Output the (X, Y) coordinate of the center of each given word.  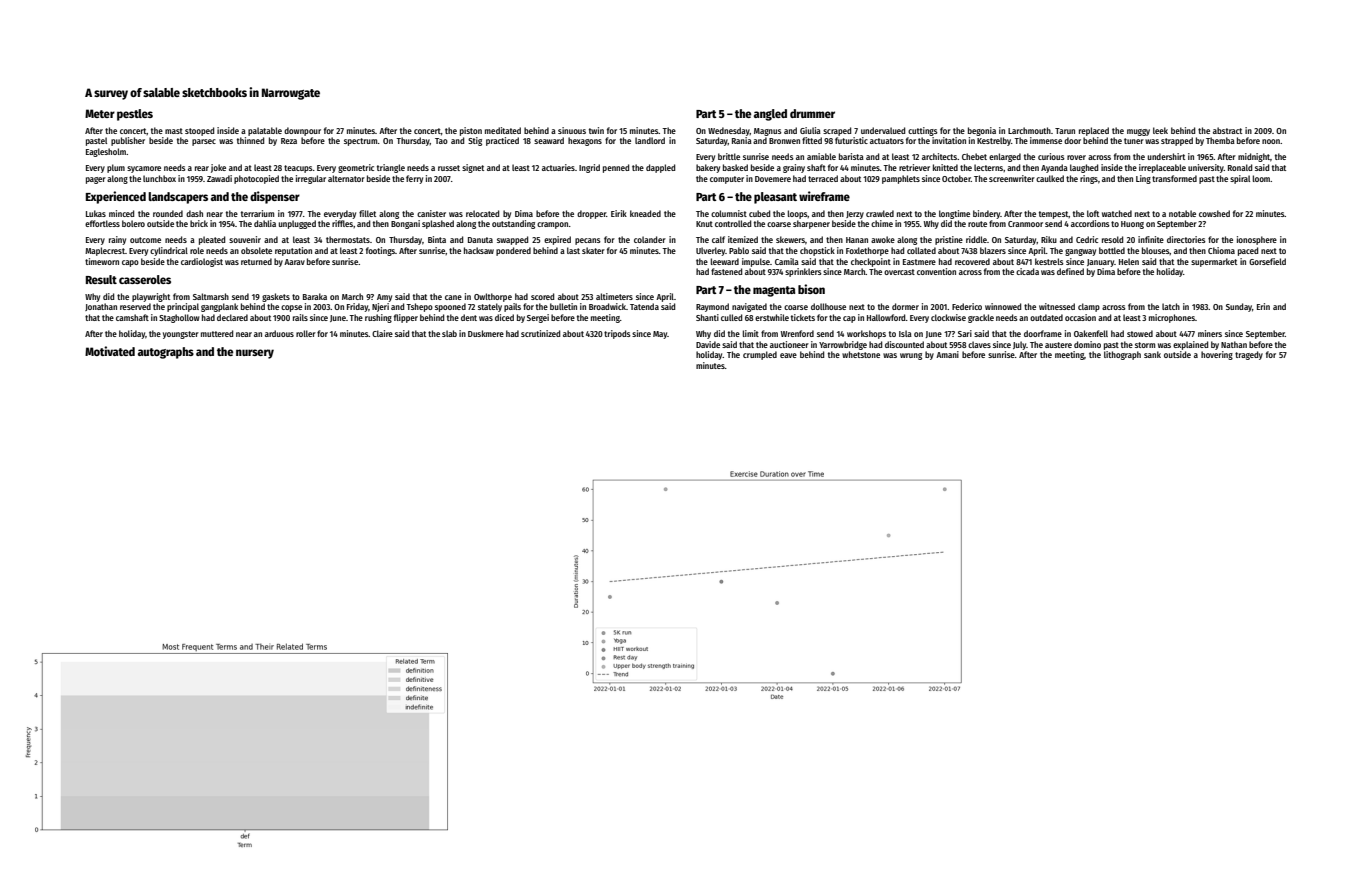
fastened (726, 271)
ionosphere (1257, 240)
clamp (1089, 307)
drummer (812, 113)
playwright (151, 297)
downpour (302, 131)
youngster (181, 335)
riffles (342, 223)
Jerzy (855, 215)
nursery (255, 354)
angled (770, 115)
